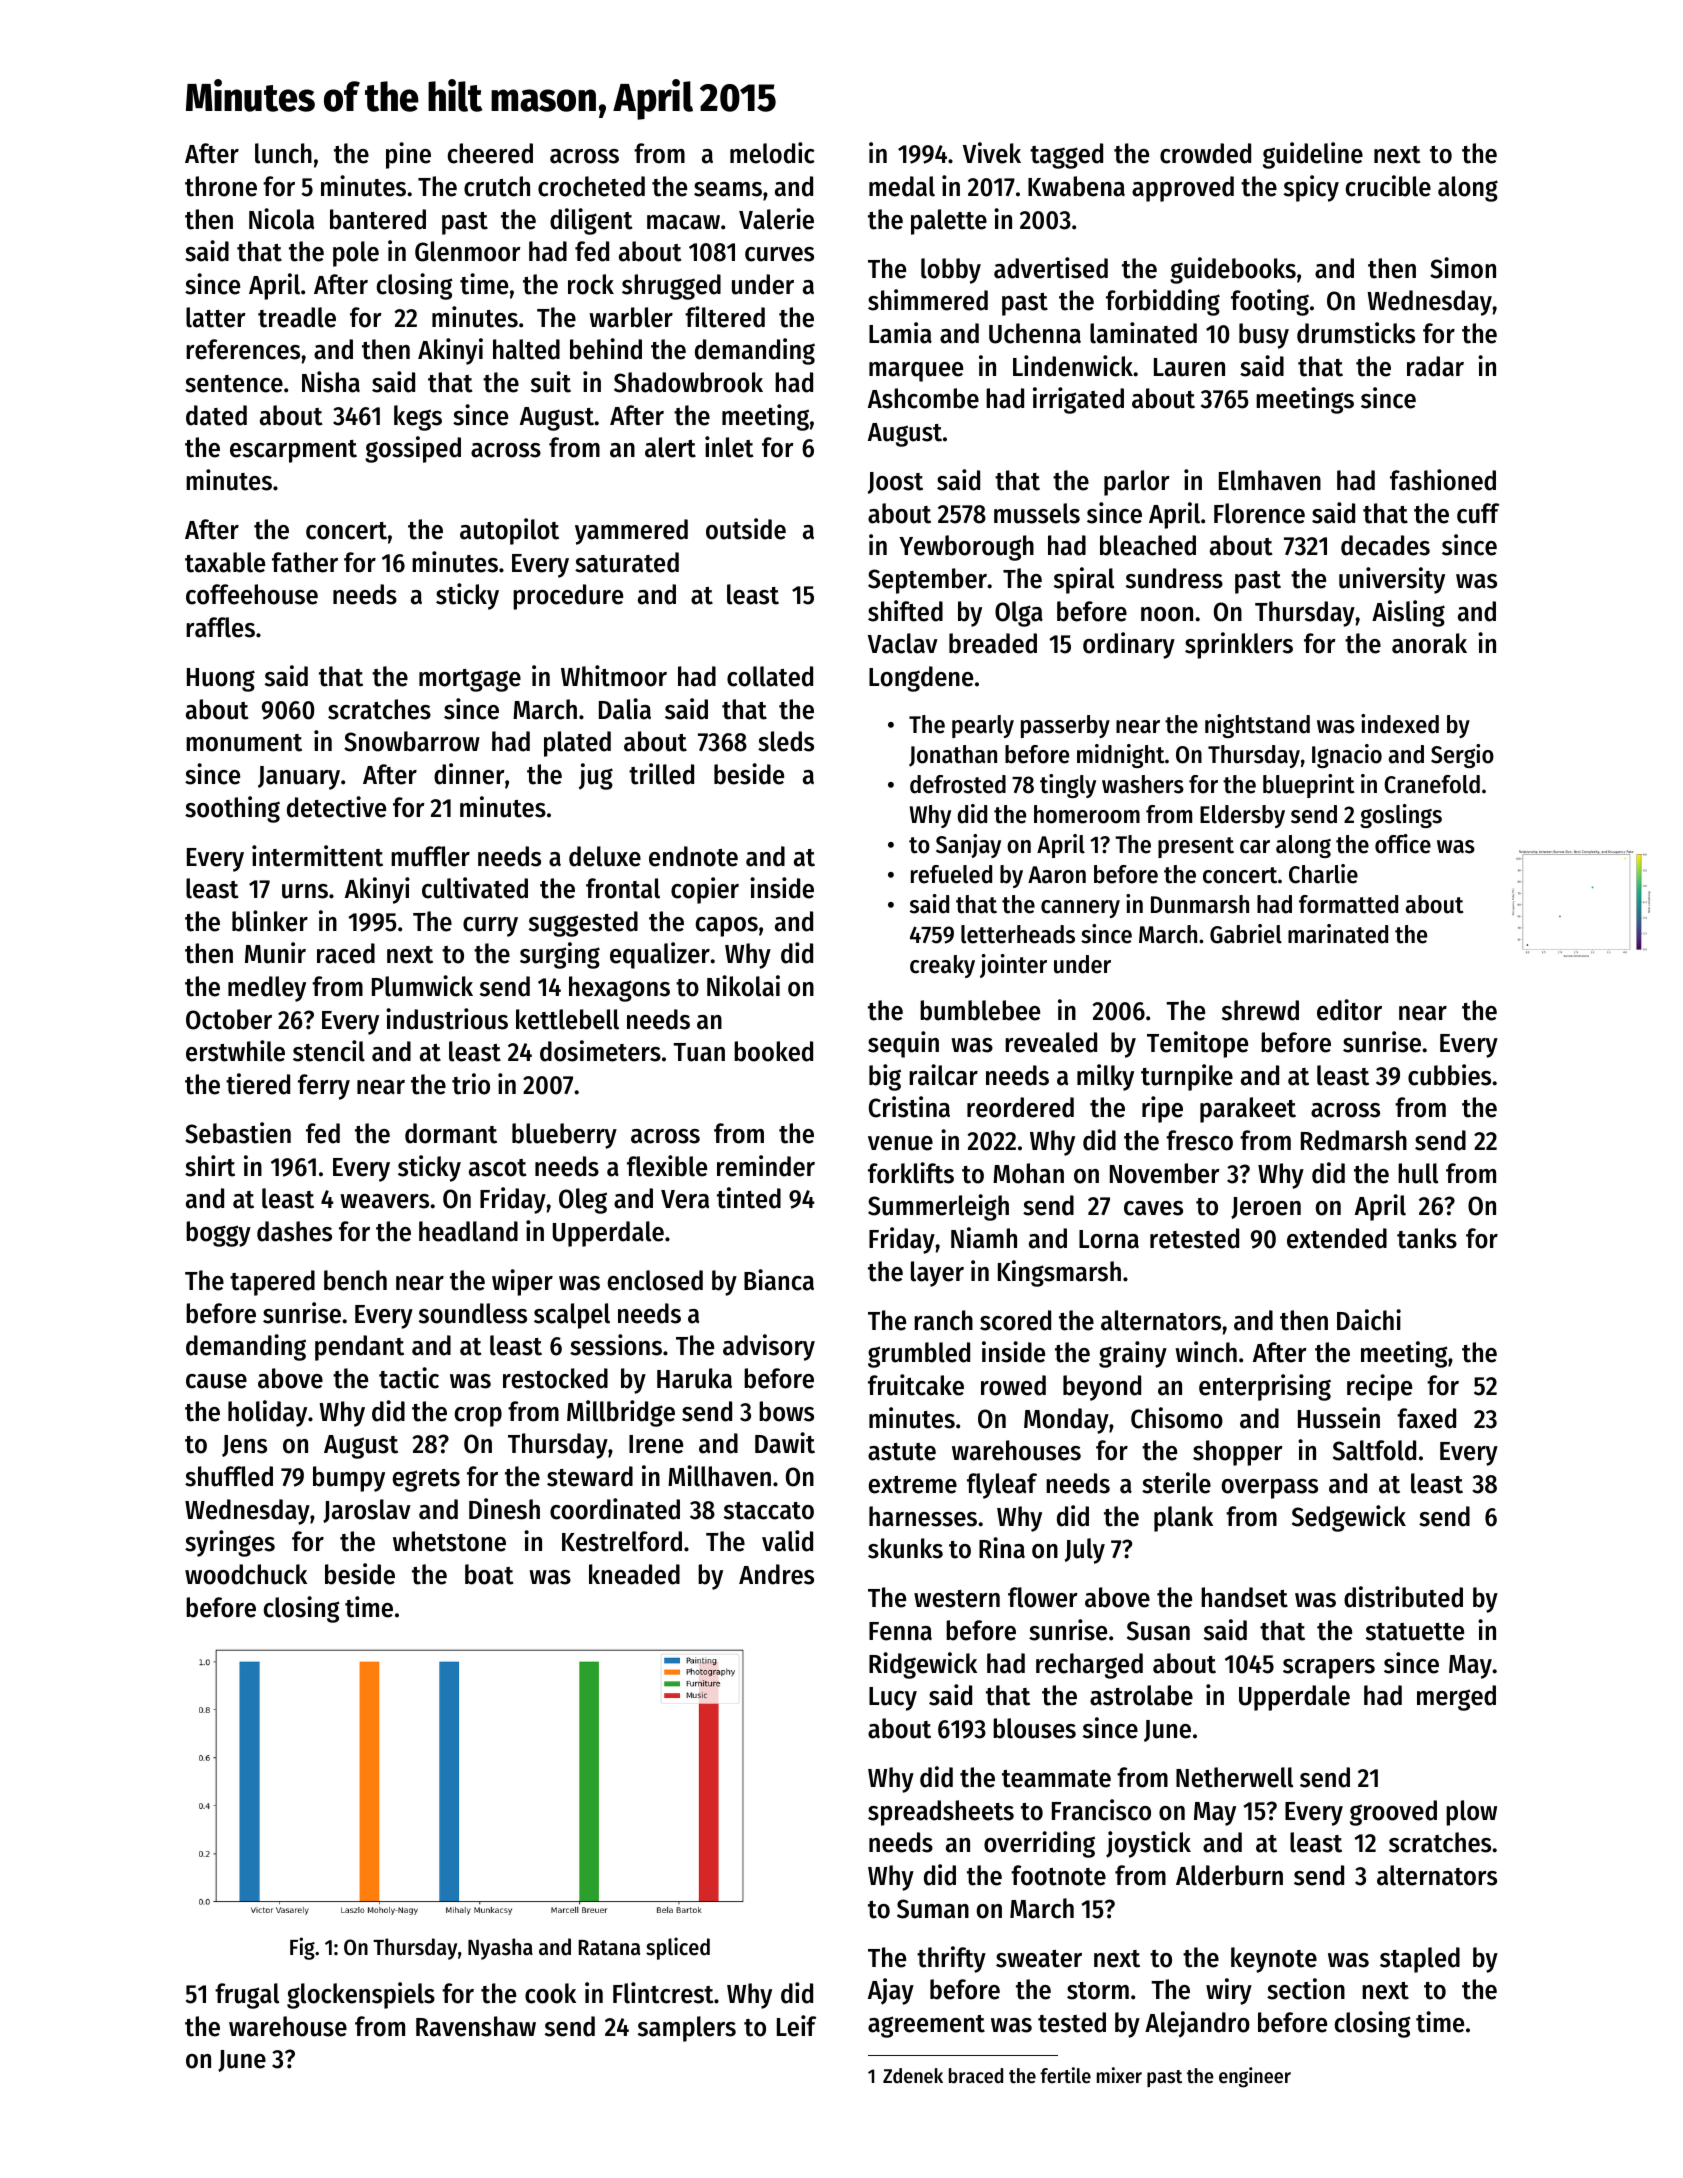  What do you see at coordinates (1244, 1597) in the screenshot?
I see `handset` at bounding box center [1244, 1597].
